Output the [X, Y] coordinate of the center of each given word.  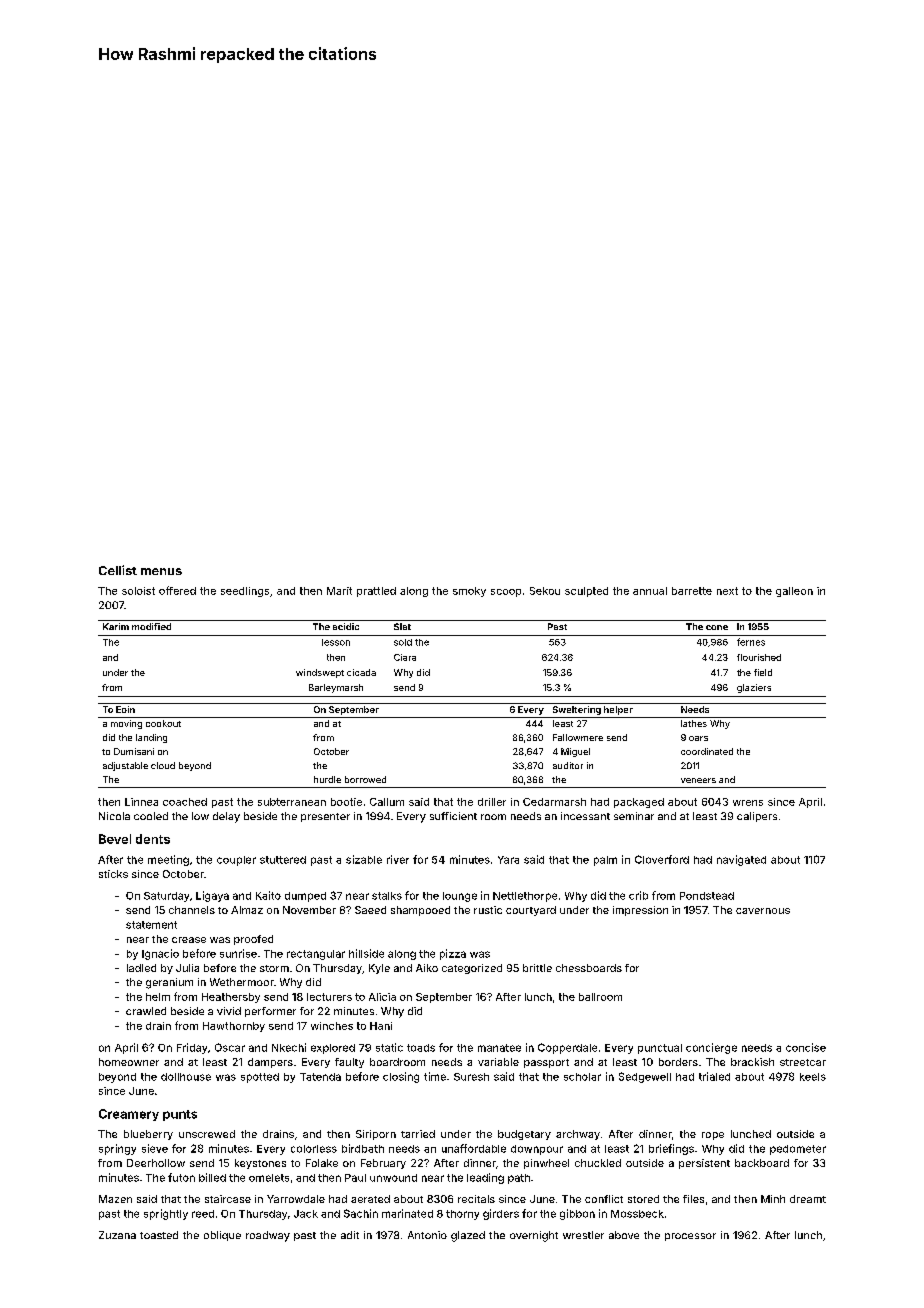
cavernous [763, 911]
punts [180, 1115]
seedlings [245, 592]
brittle [537, 968]
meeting [168, 860]
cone [717, 627]
